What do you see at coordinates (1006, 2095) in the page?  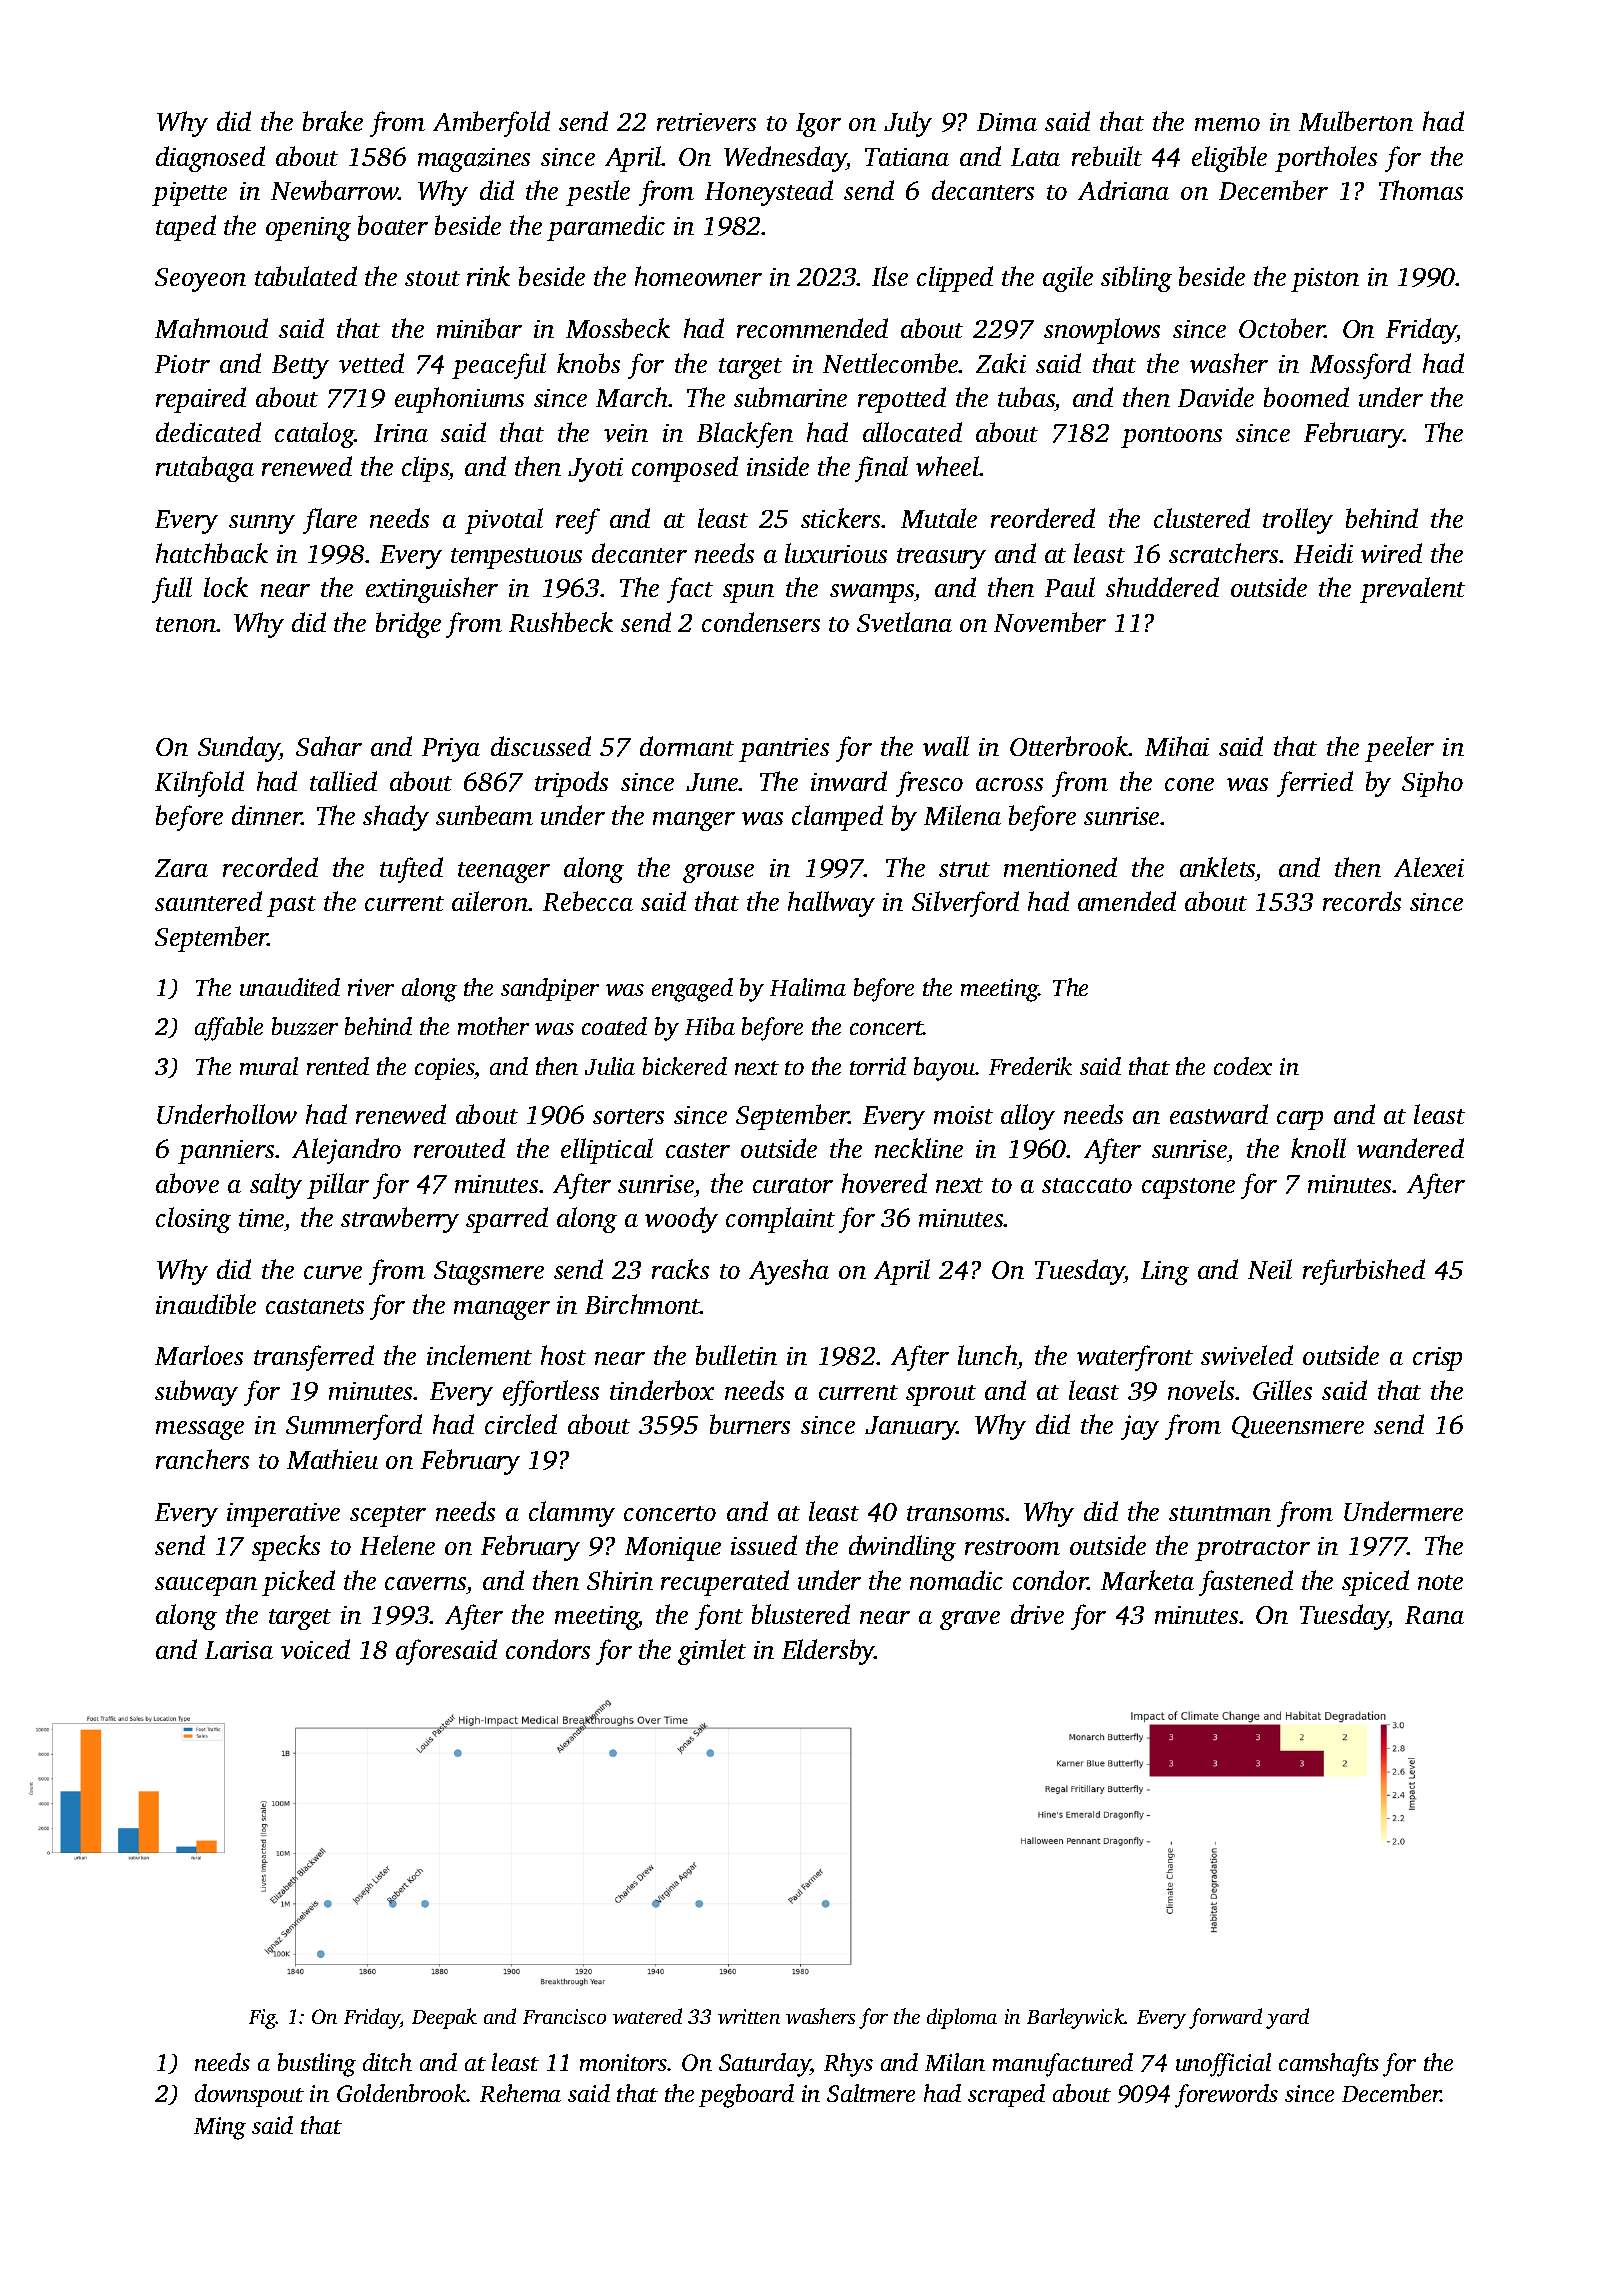 I see `scraped` at bounding box center [1006, 2095].
